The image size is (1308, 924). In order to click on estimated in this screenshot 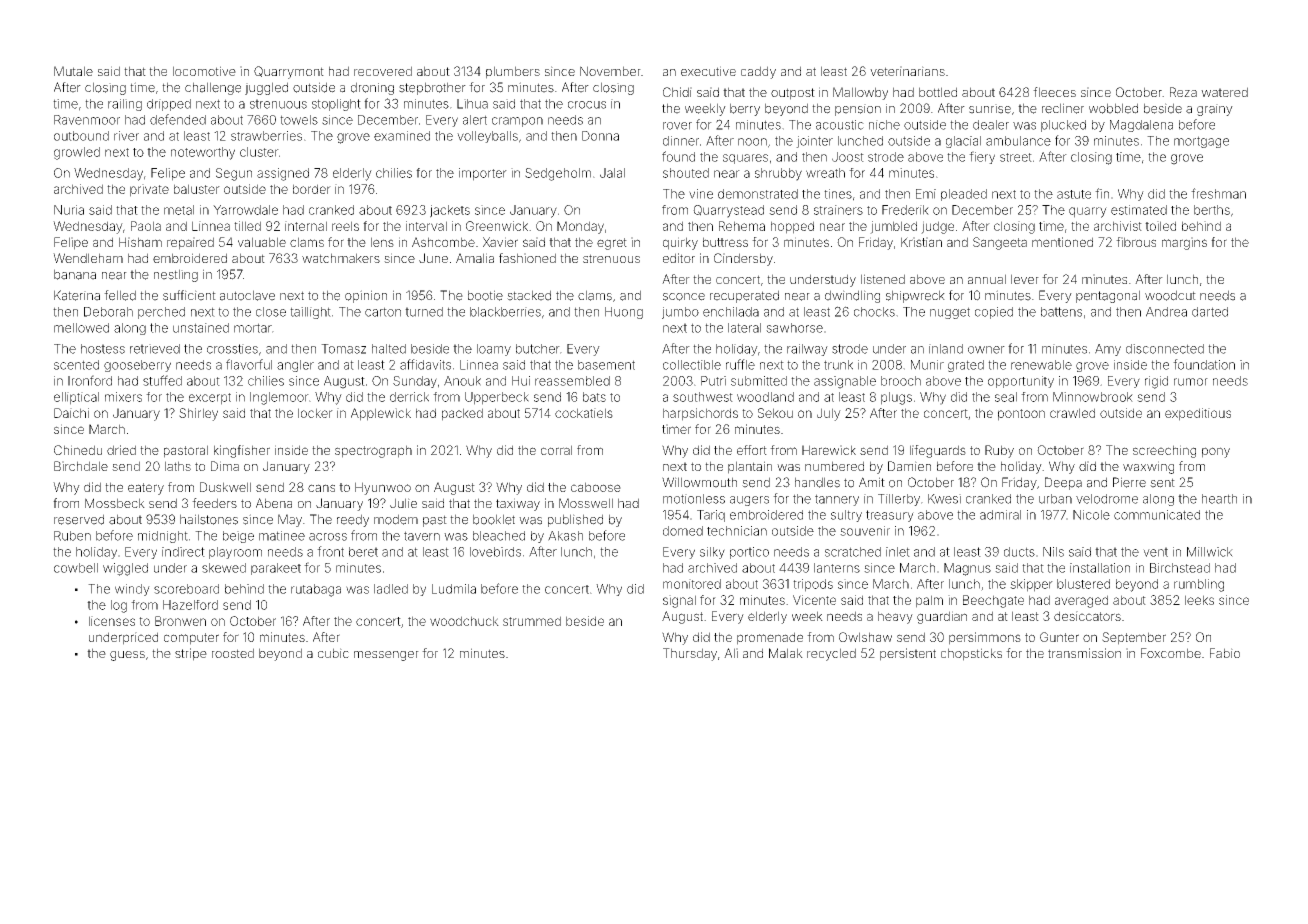, I will do `click(1139, 210)`.
